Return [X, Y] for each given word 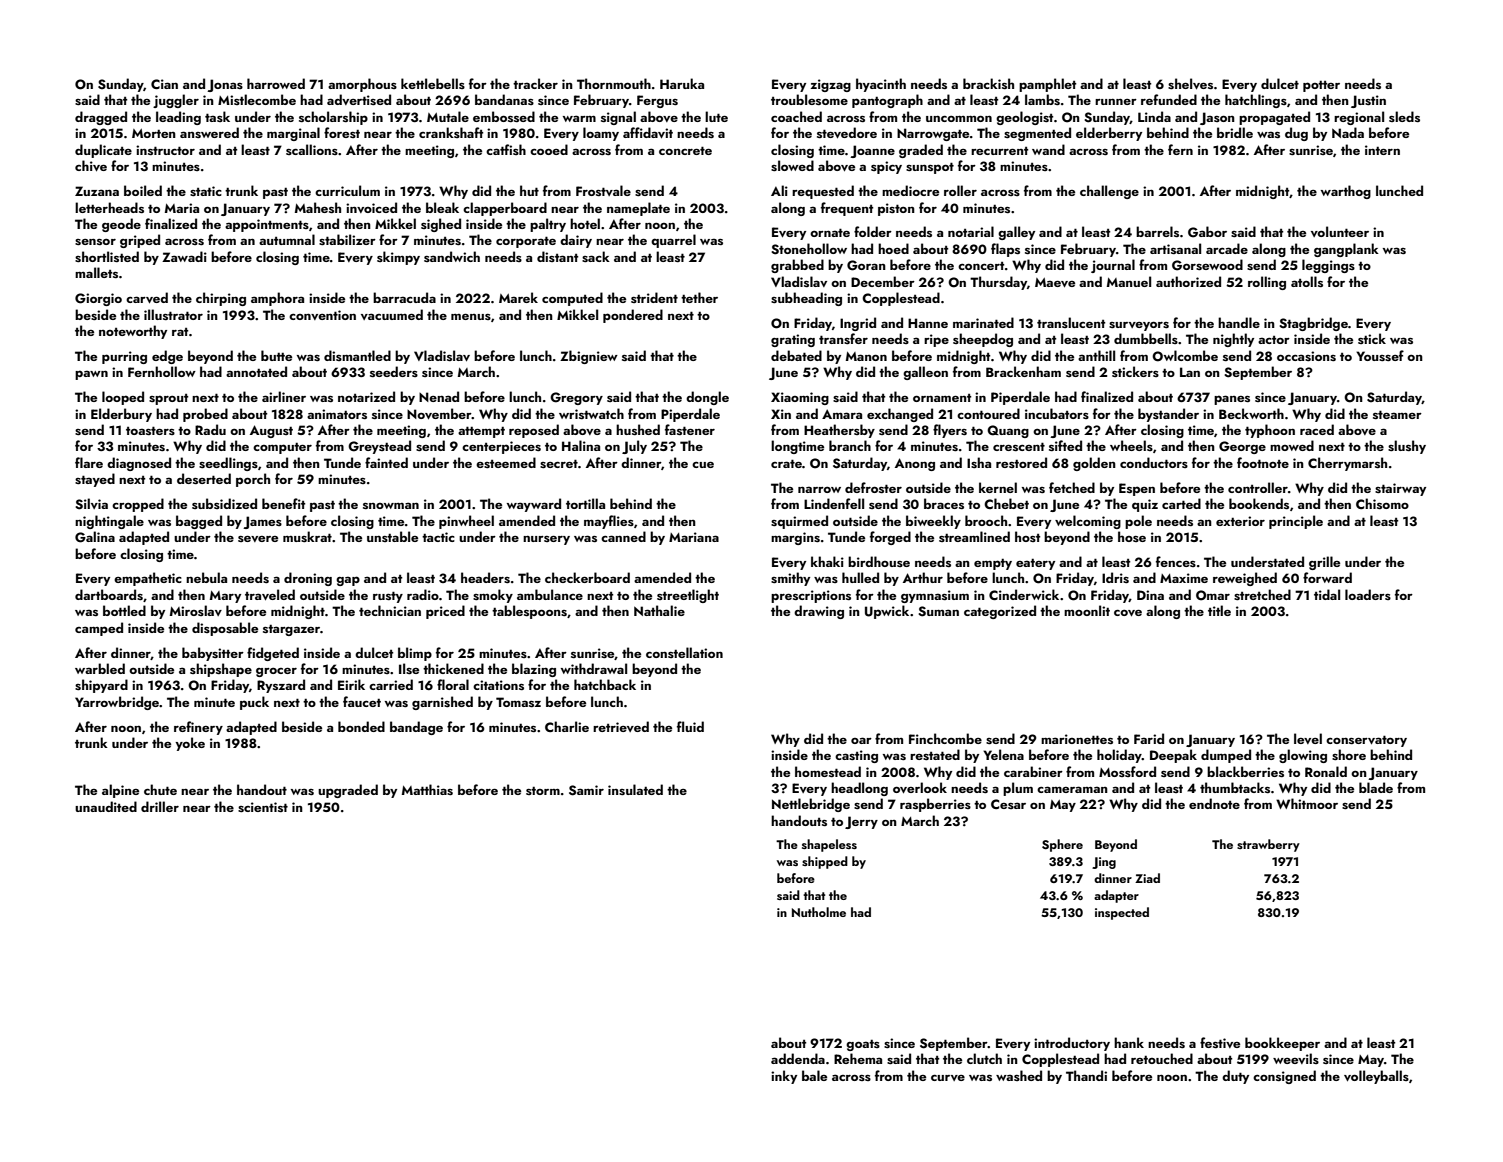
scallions [312, 149]
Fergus [657, 101]
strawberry [1268, 845]
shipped [825, 862]
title [1219, 610]
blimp [415, 654]
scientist [263, 807]
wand [1048, 149]
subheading [806, 299]
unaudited [106, 806]
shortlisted [107, 256]
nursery [546, 540]
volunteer [1340, 231]
